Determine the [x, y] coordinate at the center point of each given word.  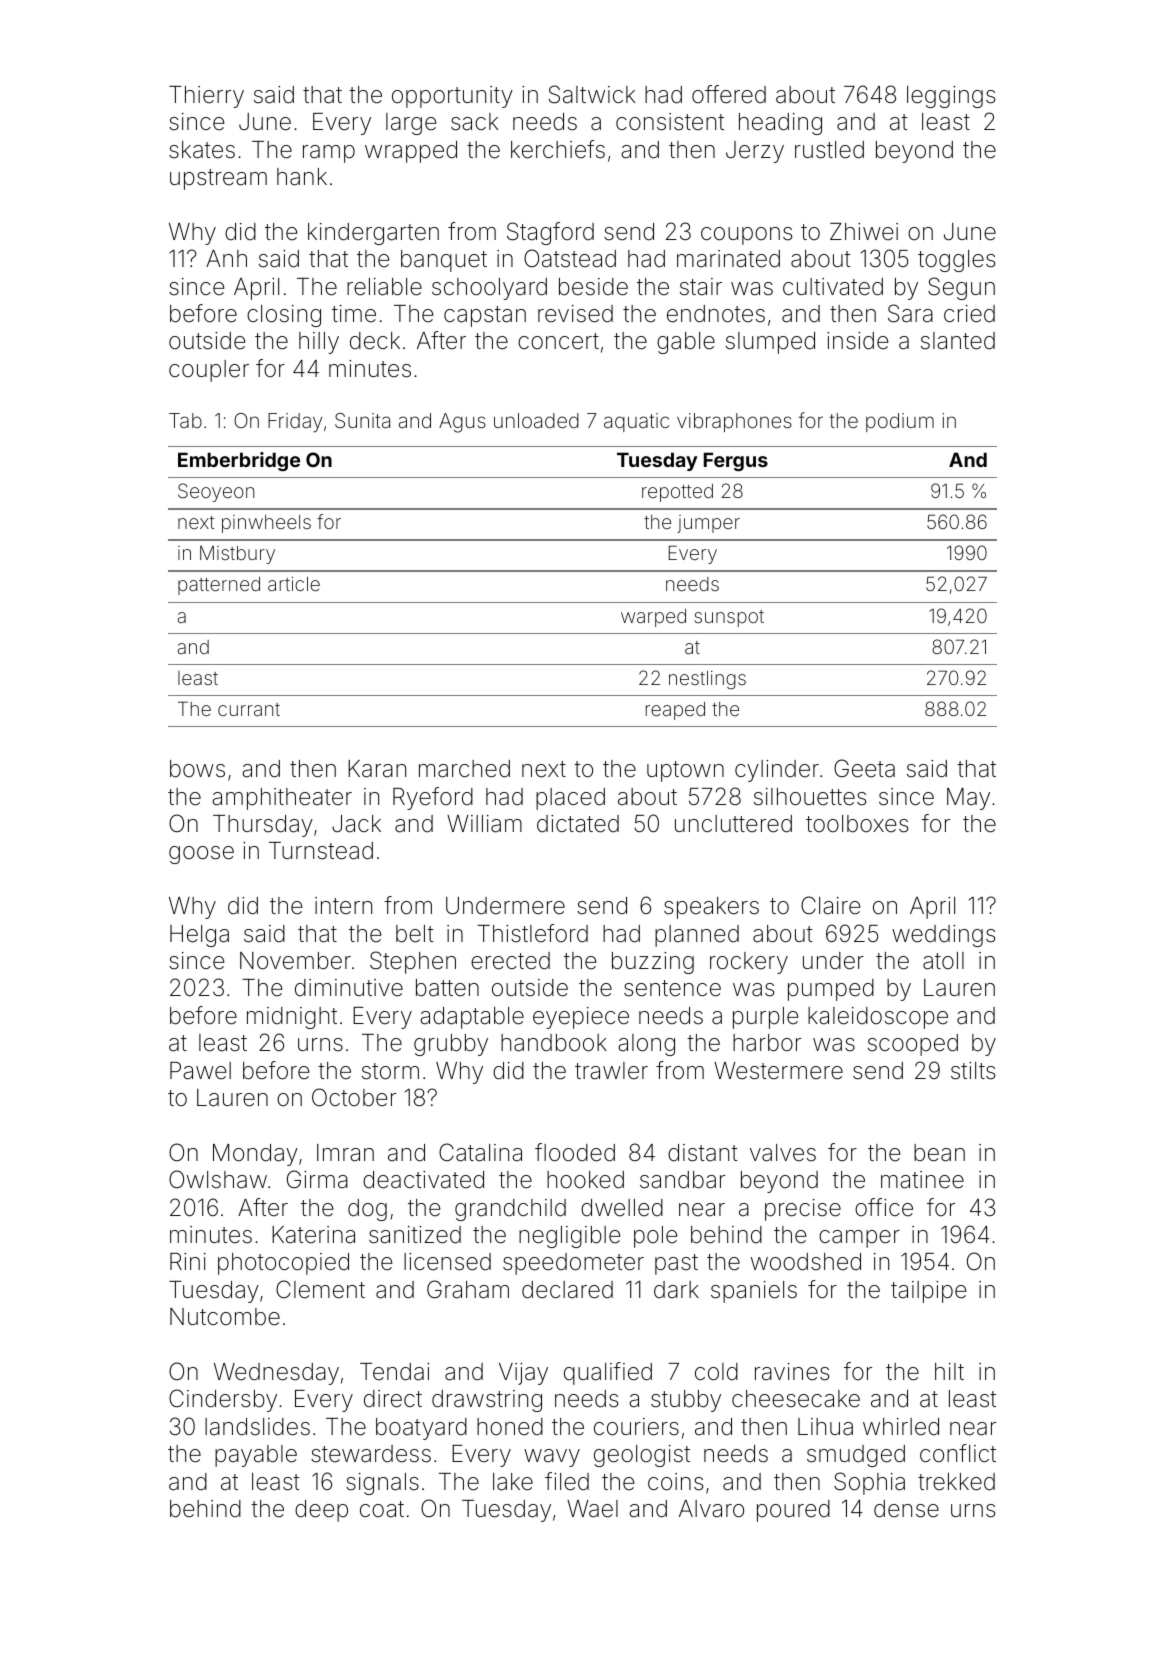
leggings [951, 97]
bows [197, 769]
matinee [922, 1180]
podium [900, 422]
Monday [255, 1155]
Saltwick [592, 94]
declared [567, 1290]
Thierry [206, 97]
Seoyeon [216, 492]
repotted [677, 493]
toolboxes [857, 824]
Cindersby [223, 1400]
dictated [578, 824]
